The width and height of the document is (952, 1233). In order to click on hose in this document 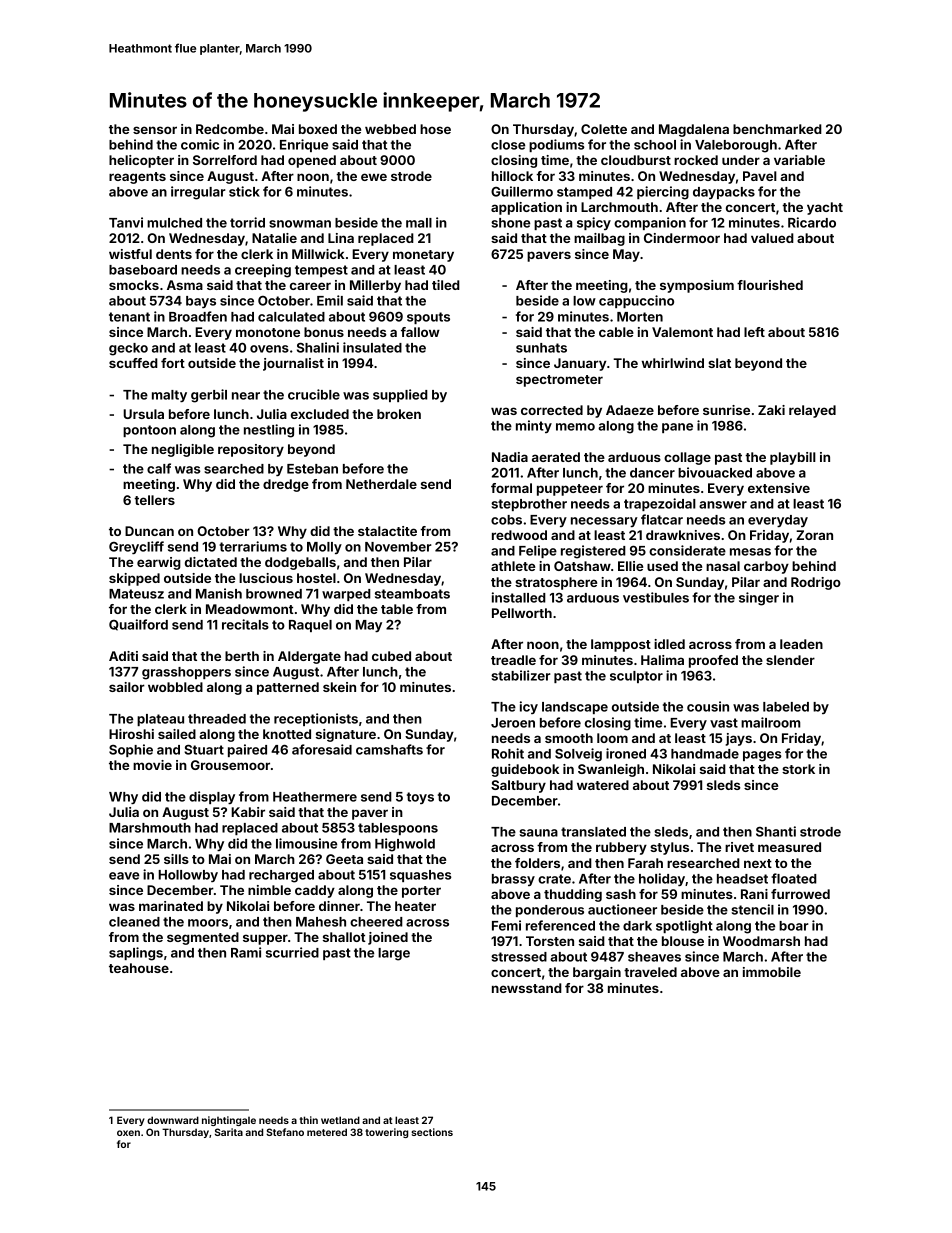, I will do `click(435, 129)`.
